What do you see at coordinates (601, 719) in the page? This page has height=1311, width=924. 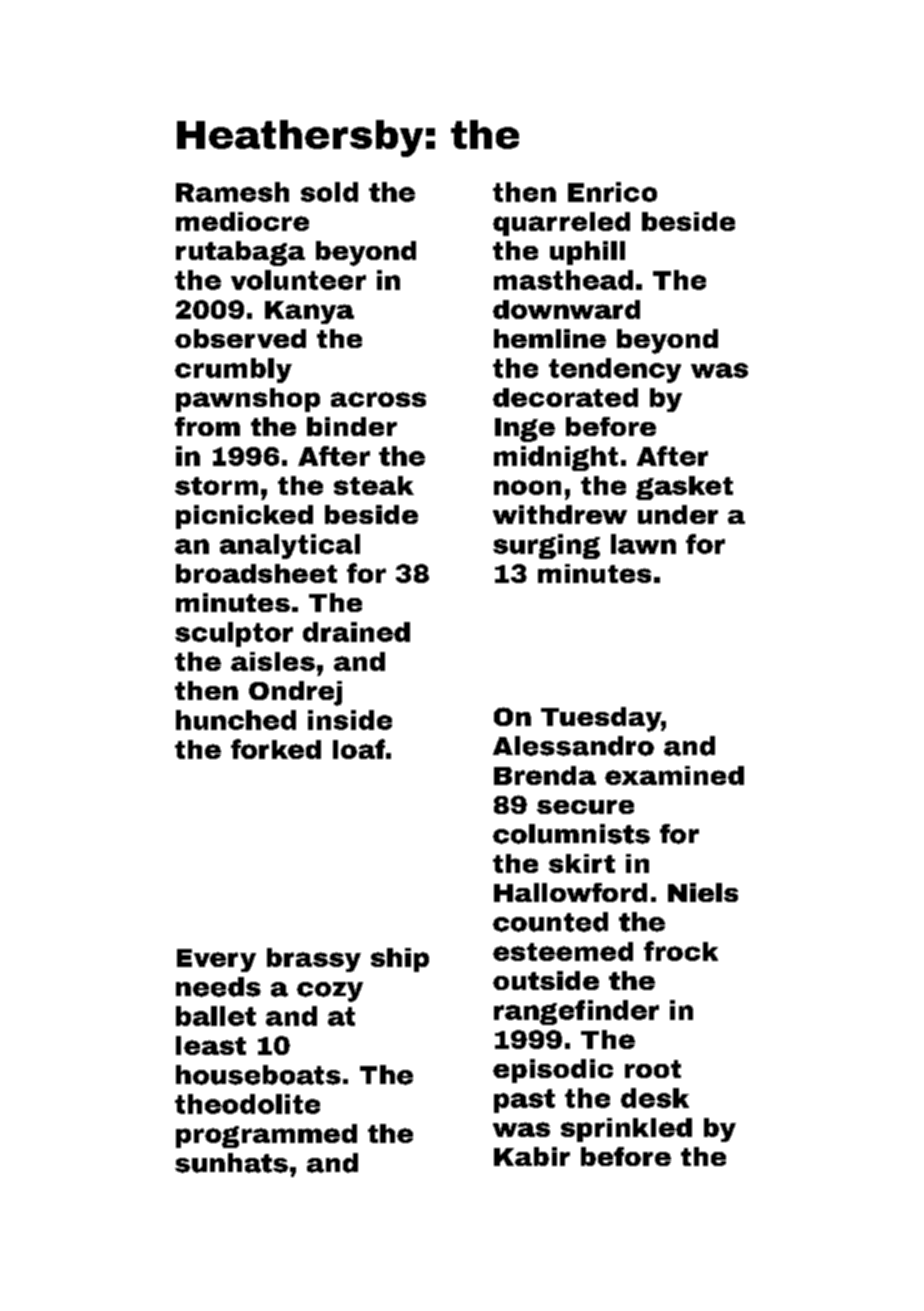 I see `Tuesday` at bounding box center [601, 719].
